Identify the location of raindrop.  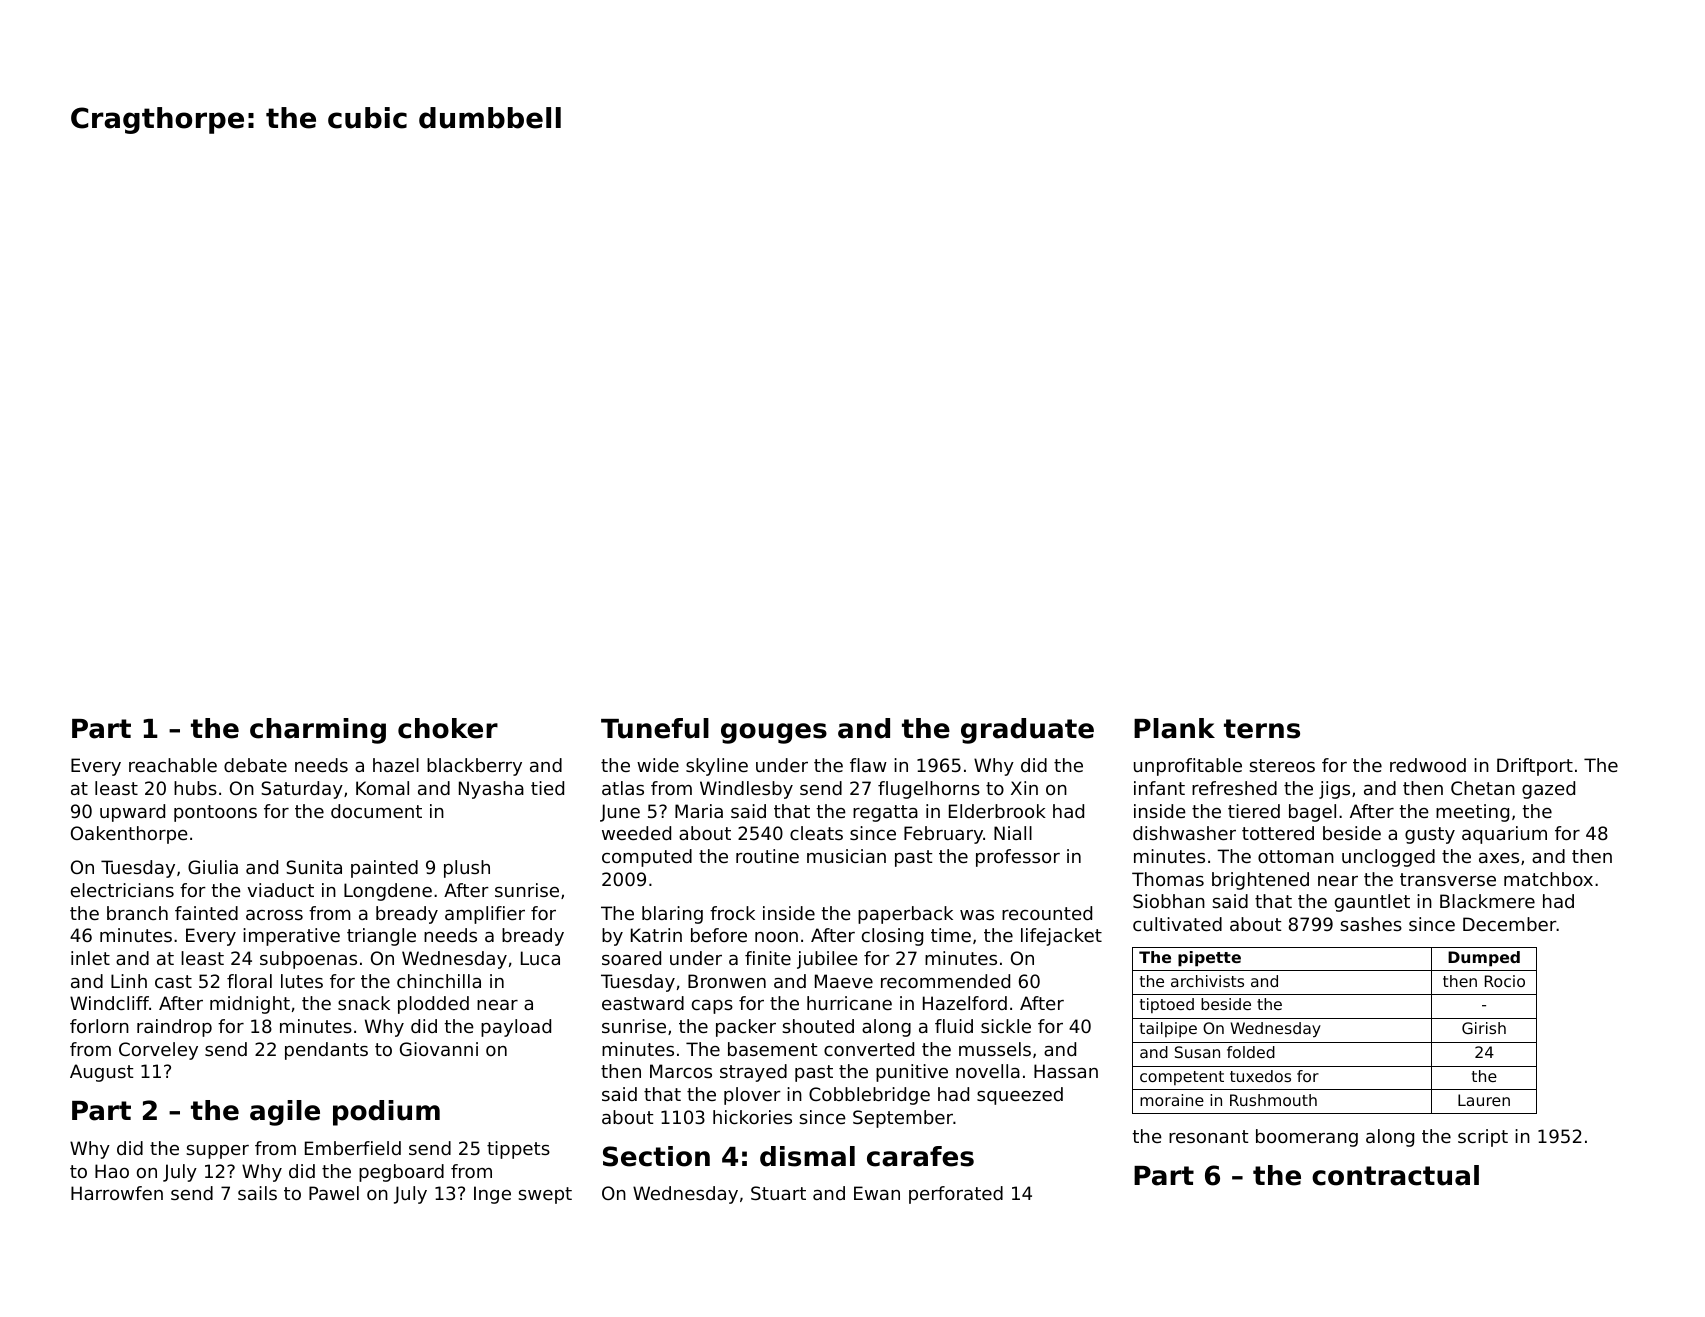
(174, 1028).
